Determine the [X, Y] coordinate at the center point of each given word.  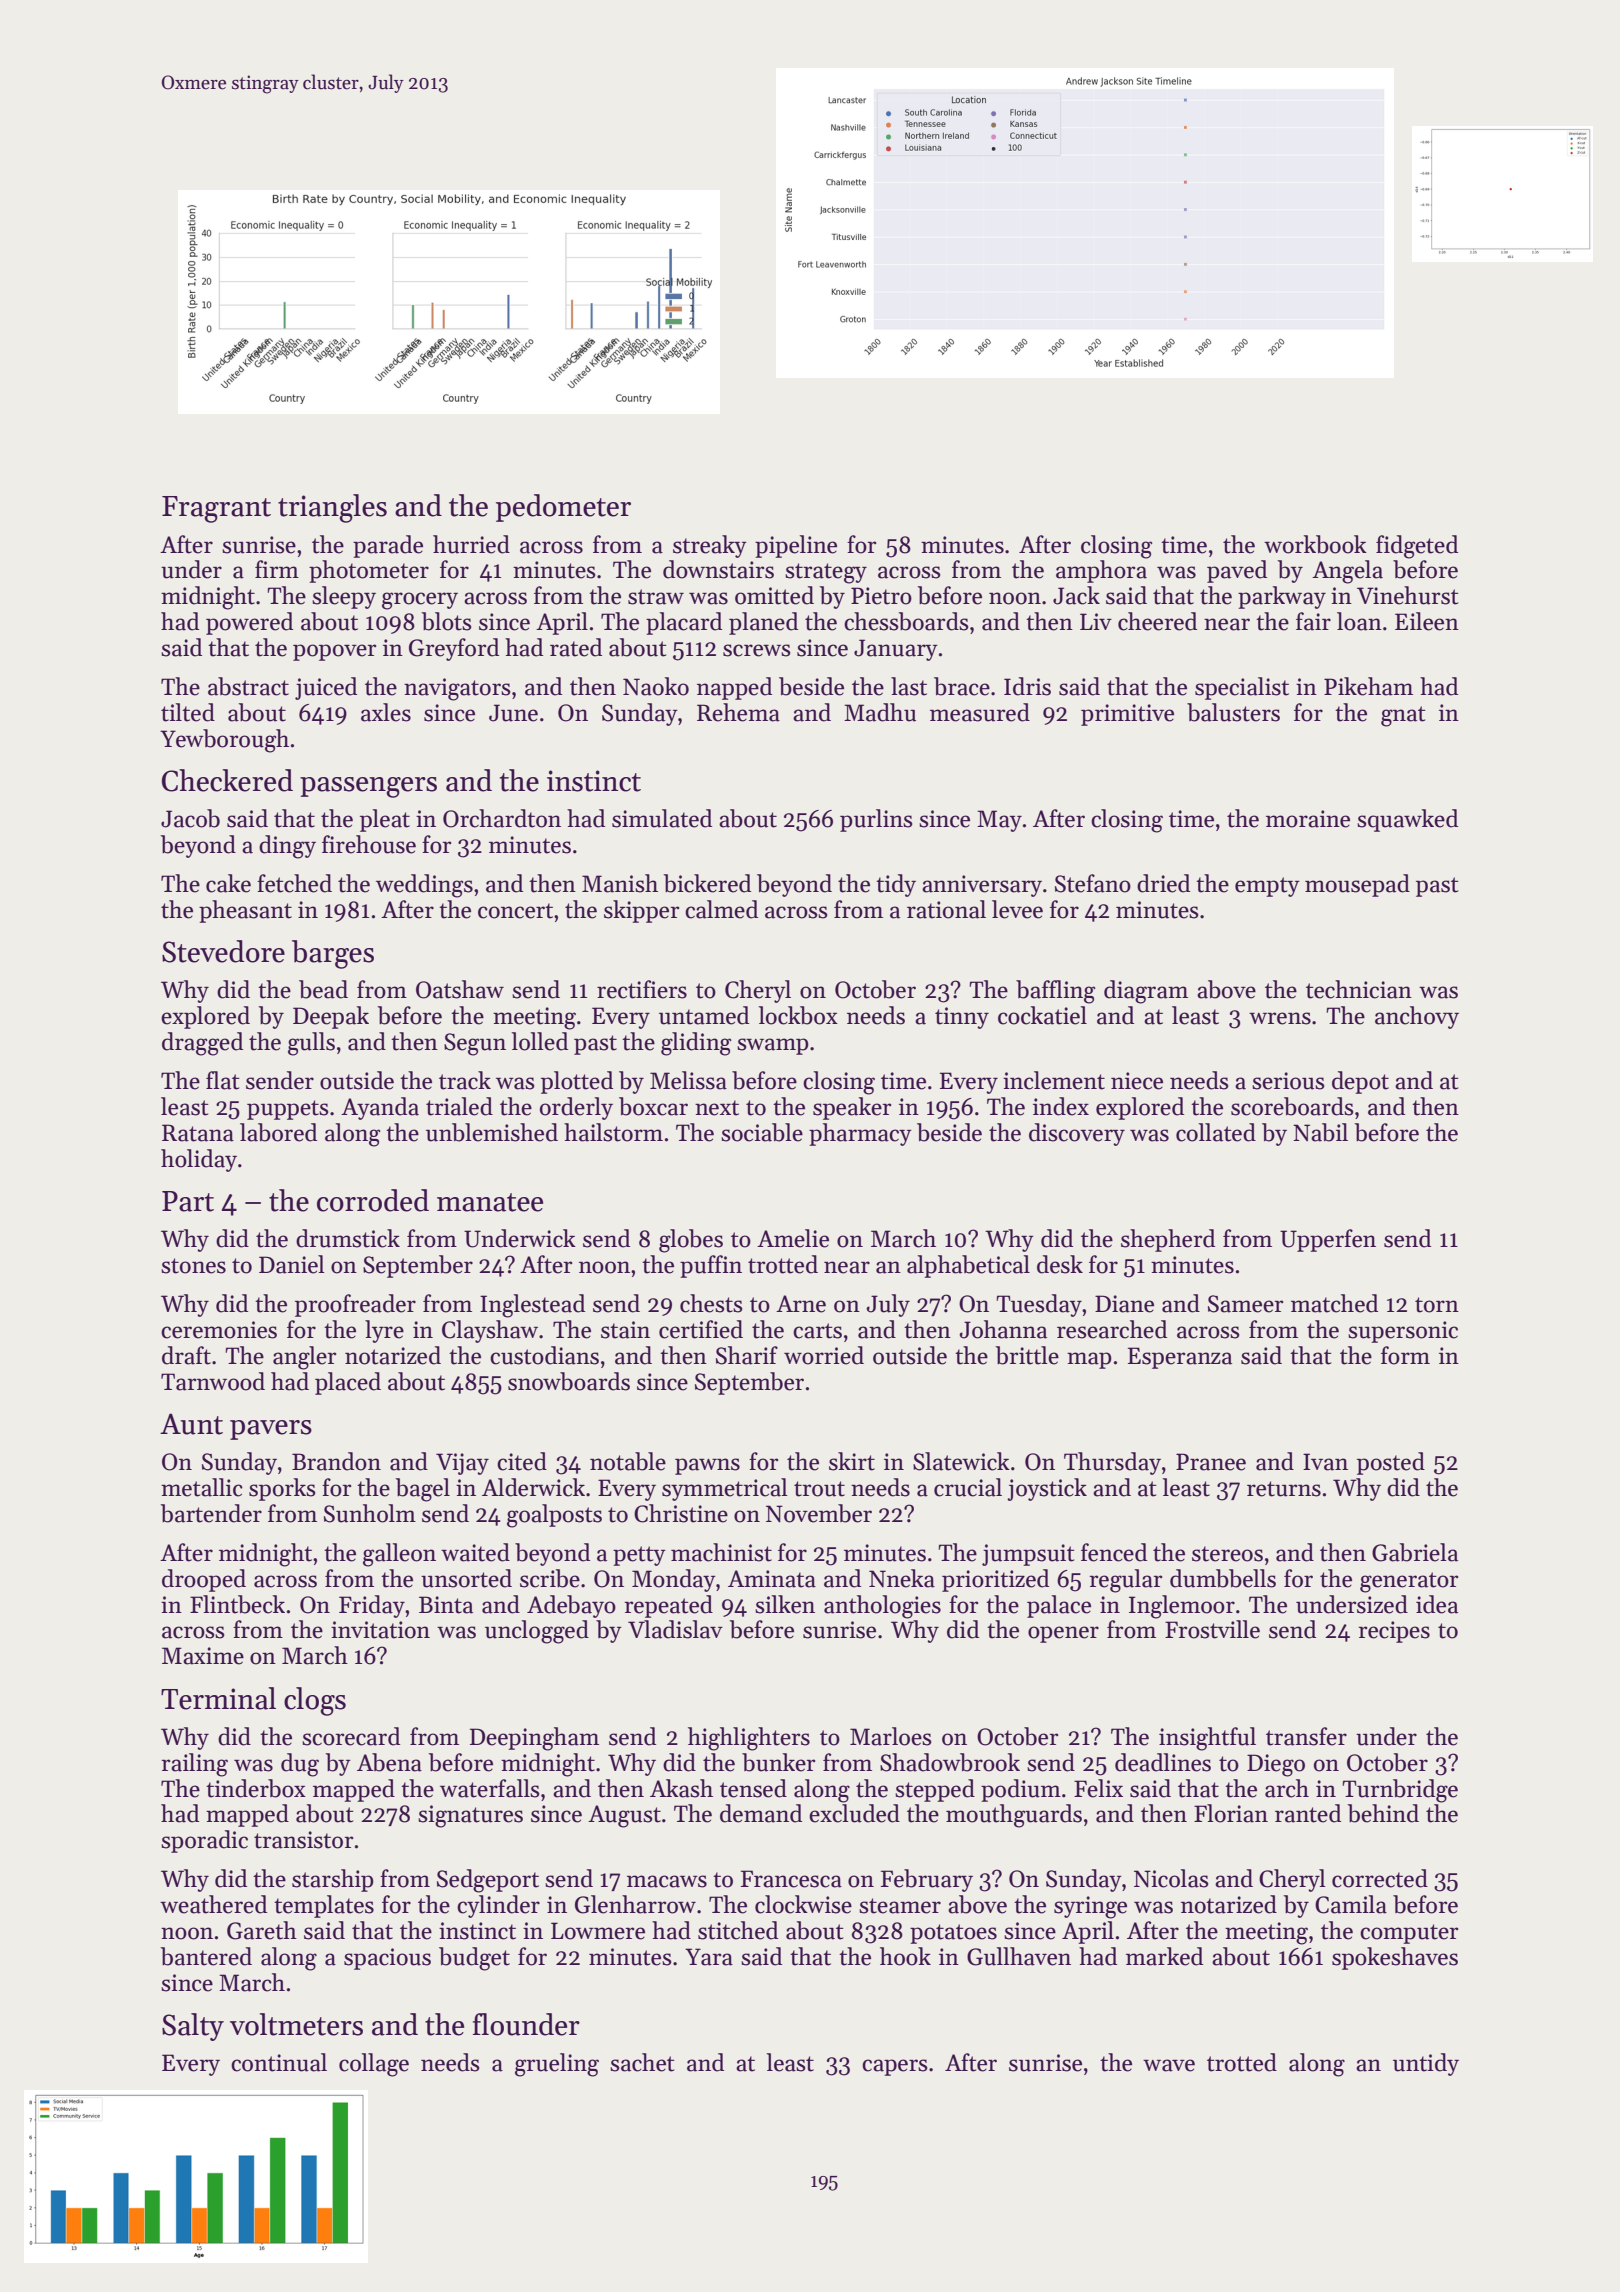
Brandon [336, 1461]
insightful [1207, 1739]
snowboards [569, 1381]
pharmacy [860, 1134]
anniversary [982, 886]
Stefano [1093, 883]
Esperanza [1180, 1358]
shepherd [1168, 1240]
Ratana [198, 1133]
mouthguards [1014, 1816]
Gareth [262, 1930]
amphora [1101, 571]
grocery [420, 601]
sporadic [204, 1841]
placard [684, 623]
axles [386, 712]
